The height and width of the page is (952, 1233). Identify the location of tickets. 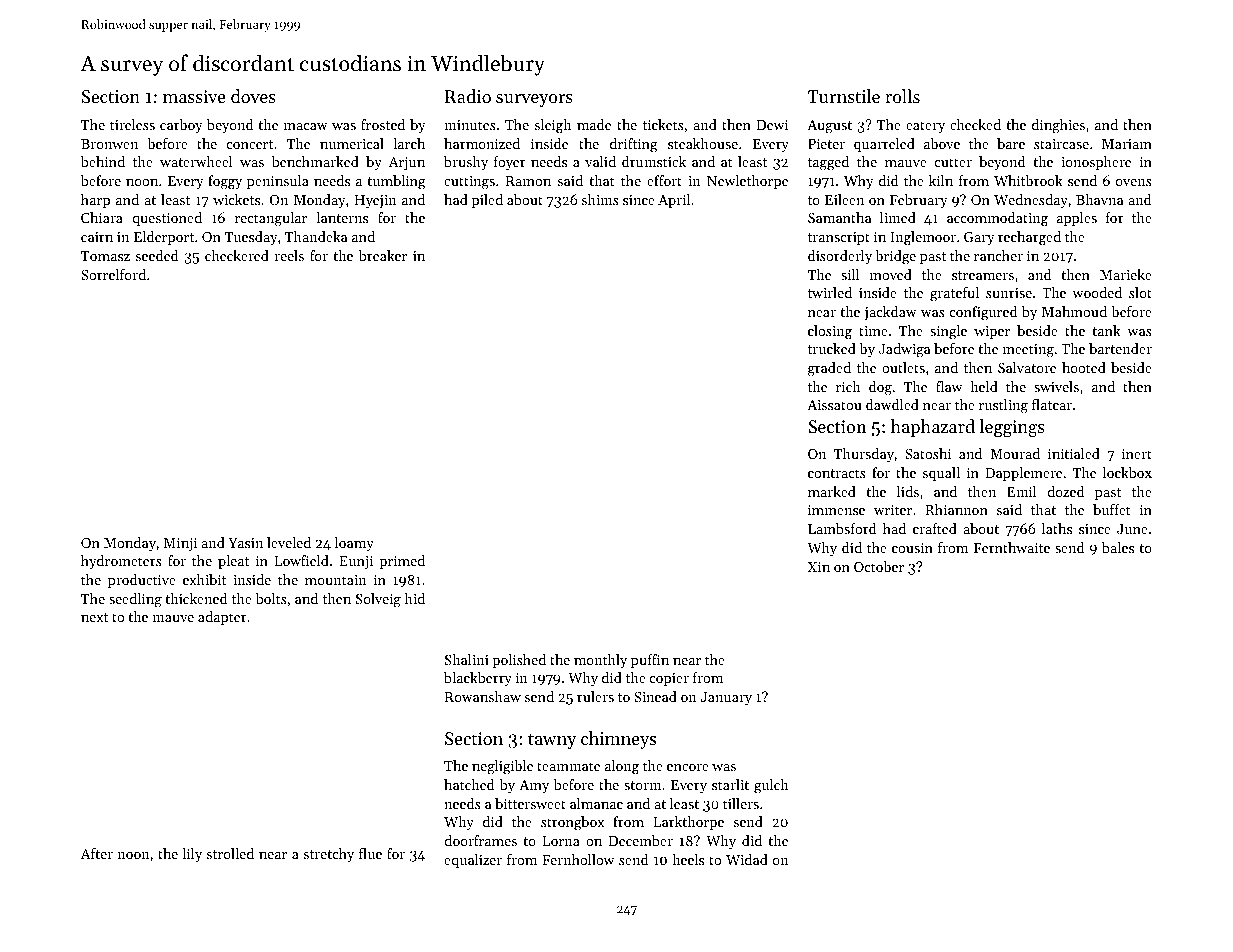
(663, 124).
